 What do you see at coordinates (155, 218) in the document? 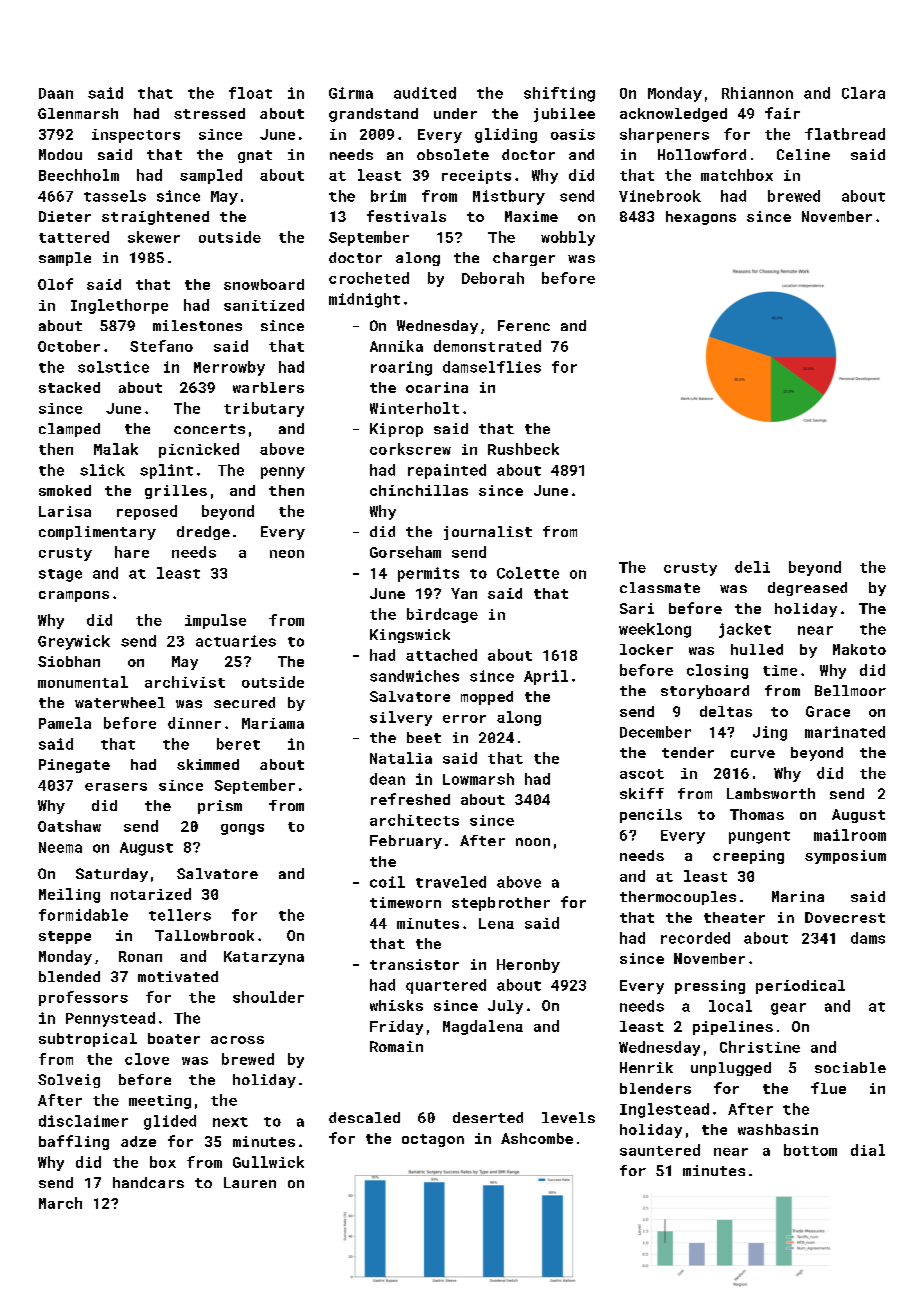
I see `straightened` at bounding box center [155, 218].
